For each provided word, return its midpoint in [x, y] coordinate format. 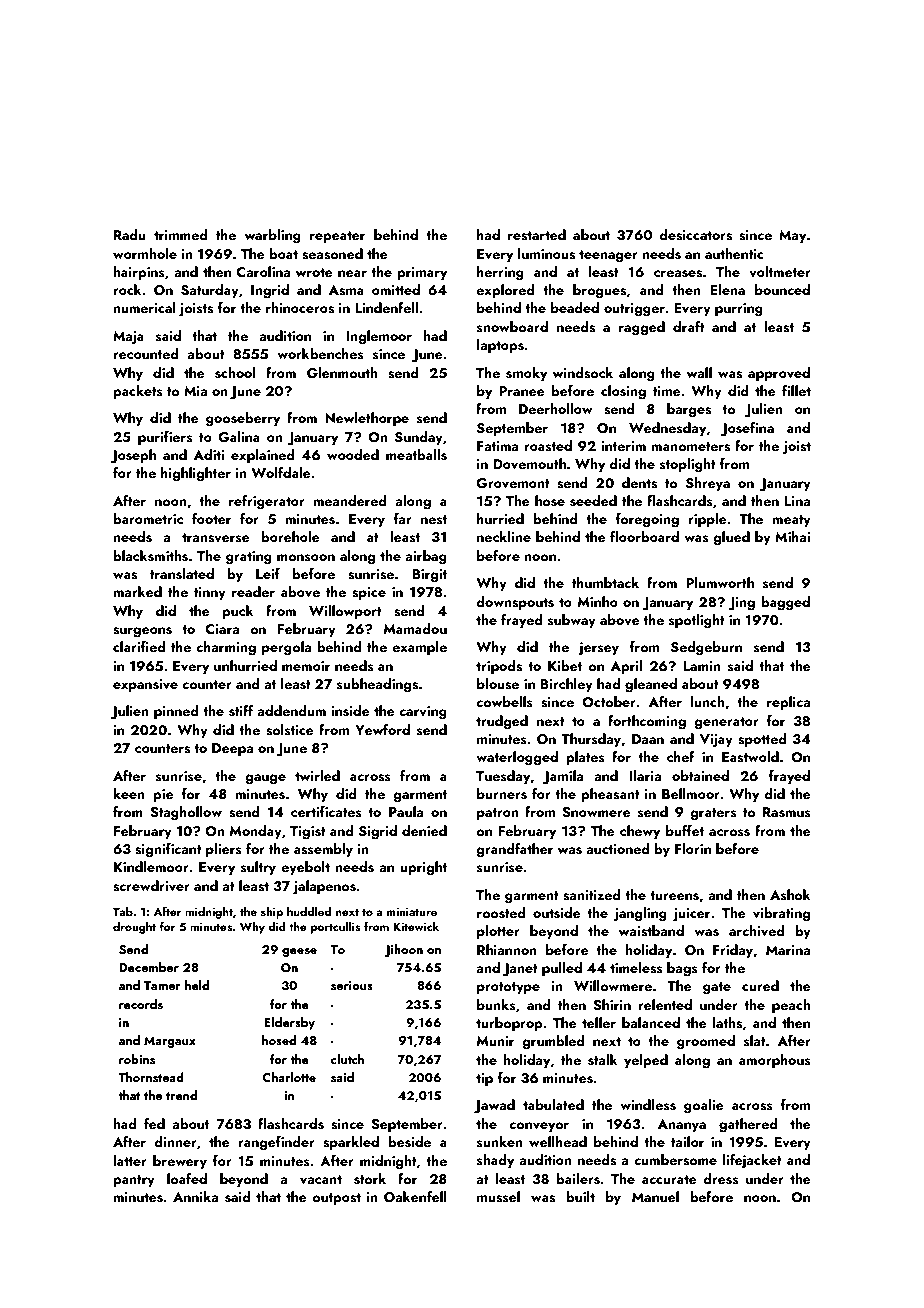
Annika [195, 1196]
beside [409, 1142]
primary [422, 273]
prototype [508, 988]
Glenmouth [342, 373]
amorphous [775, 1061]
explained [262, 456]
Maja [128, 338]
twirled [317, 775]
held [197, 985]
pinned [176, 712]
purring [739, 310]
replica [788, 703]
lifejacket [752, 1161]
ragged [642, 328]
